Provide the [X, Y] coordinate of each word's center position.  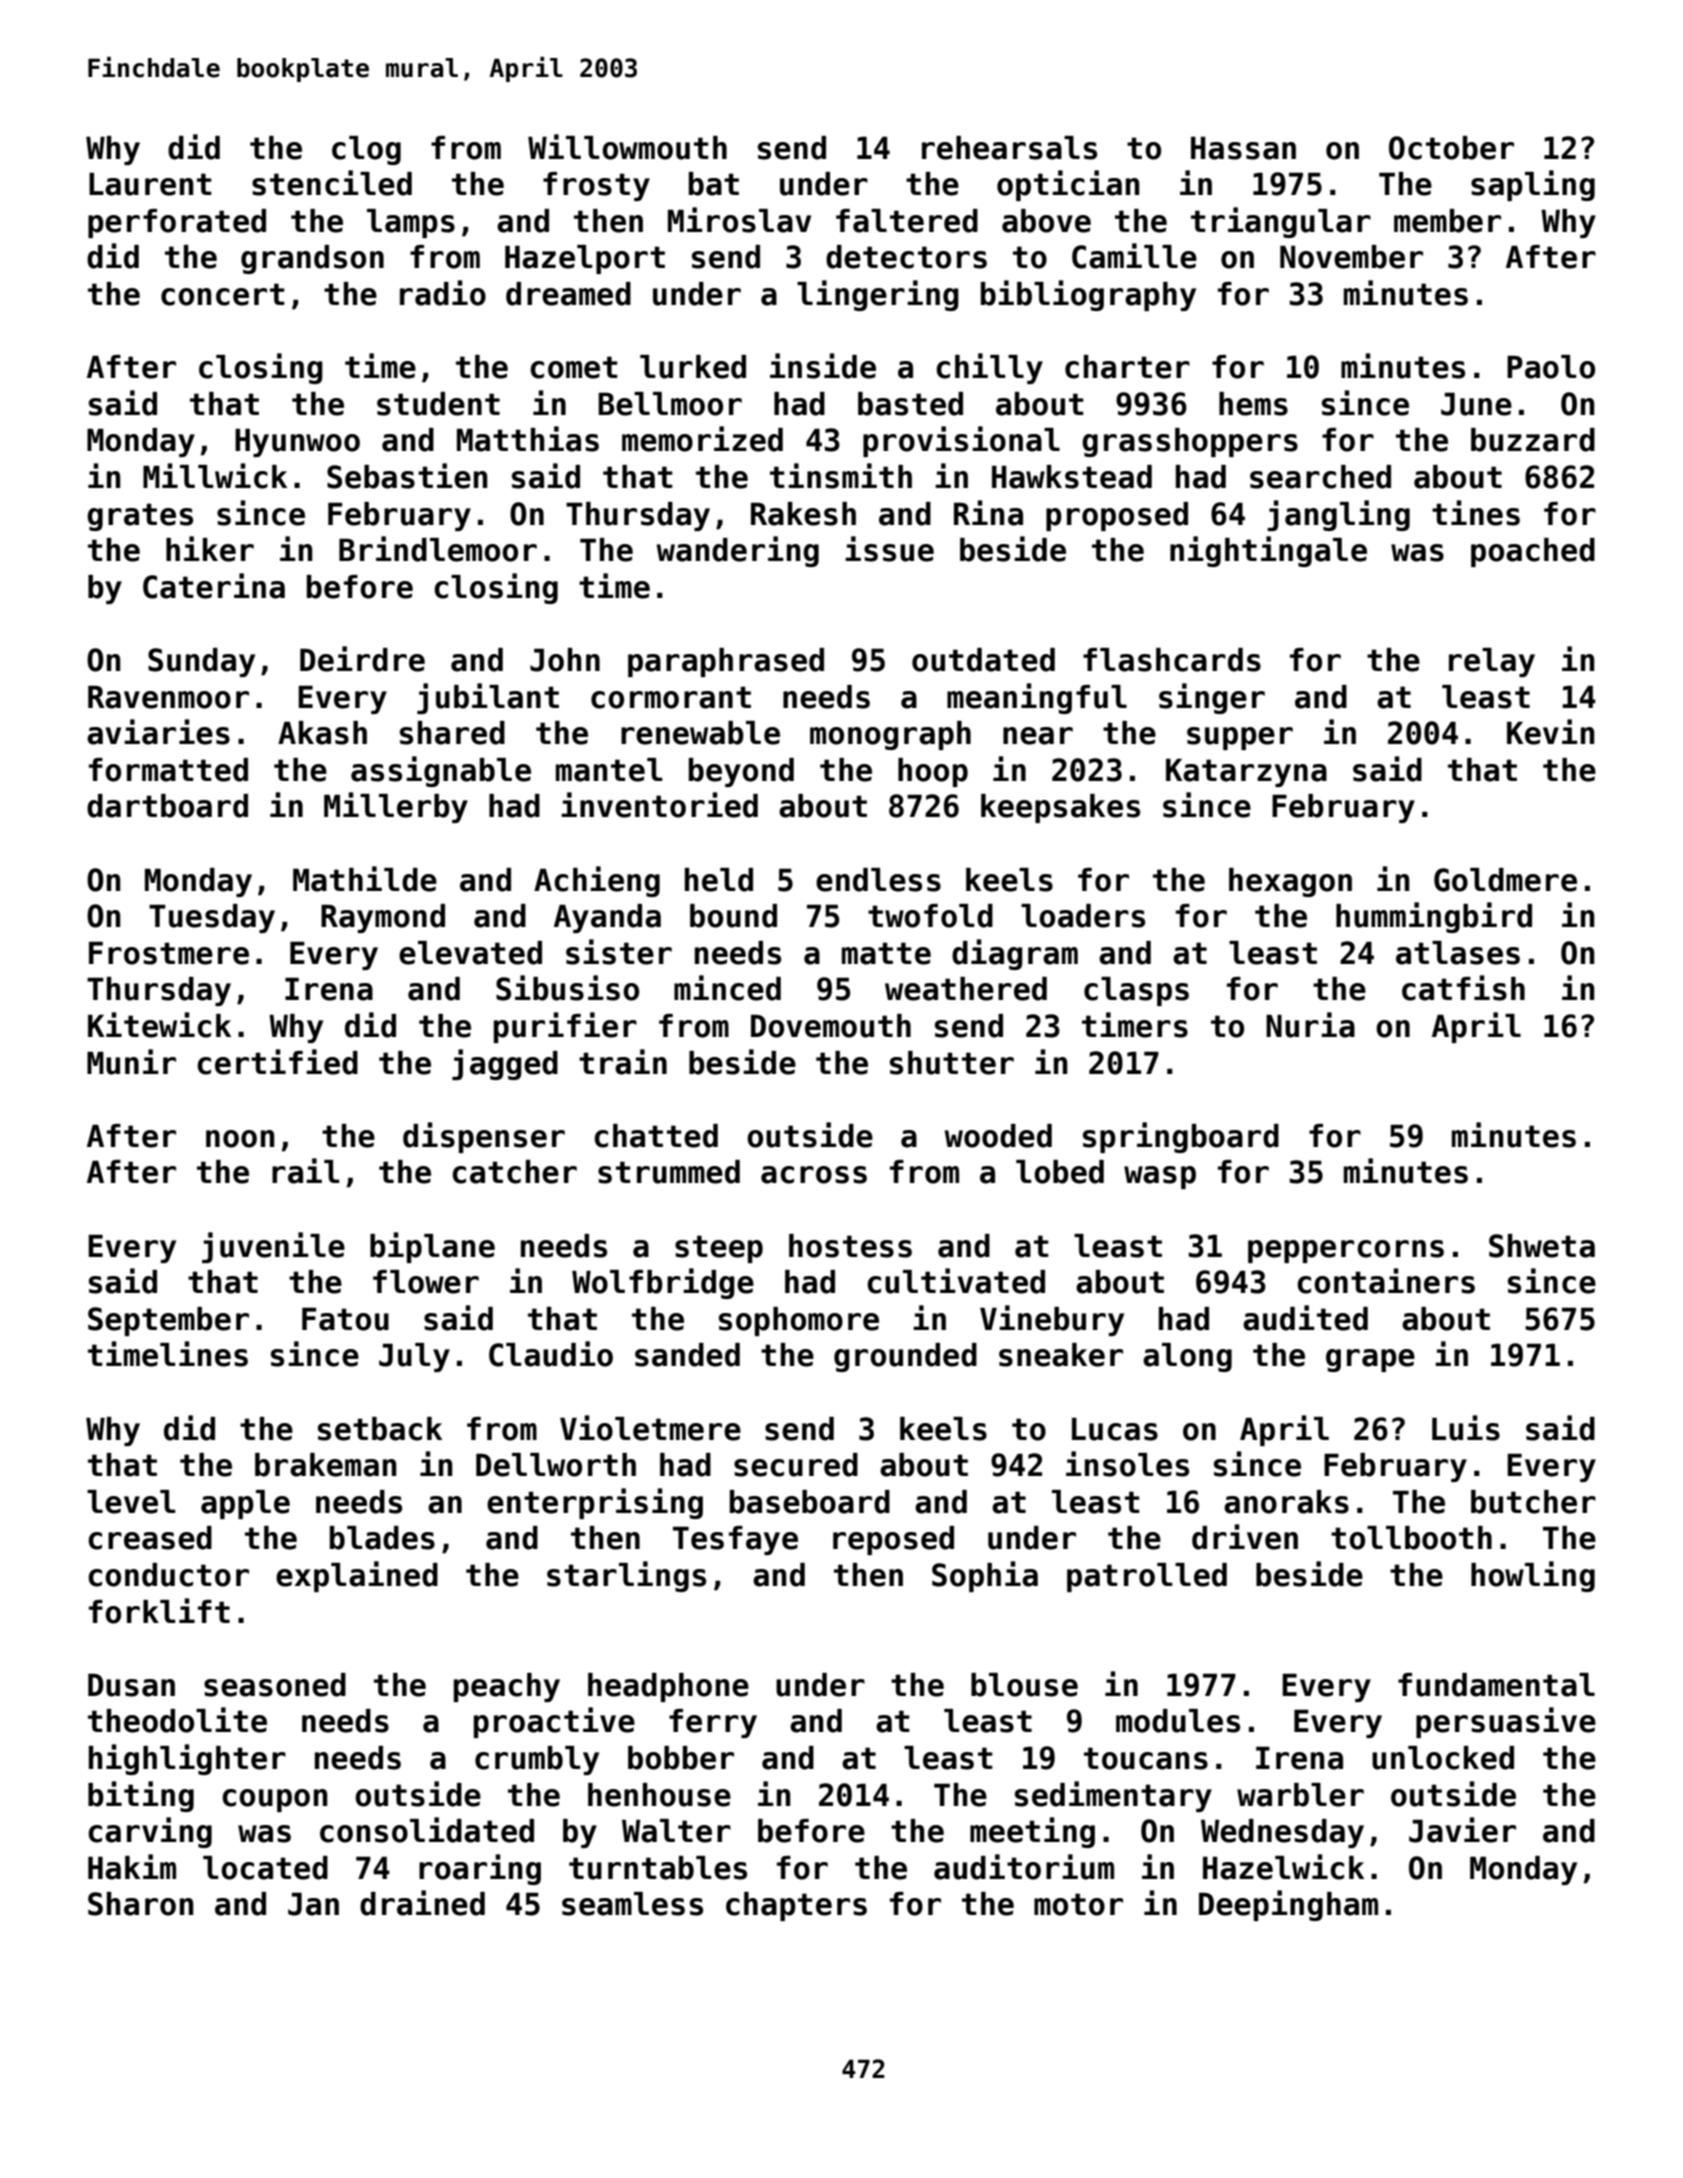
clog [366, 150]
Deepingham [1288, 1905]
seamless [632, 1904]
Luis [1466, 1428]
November [1351, 257]
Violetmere [650, 1428]
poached [1533, 552]
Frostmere [169, 953]
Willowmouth [627, 147]
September [168, 1321]
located [265, 1868]
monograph [890, 735]
